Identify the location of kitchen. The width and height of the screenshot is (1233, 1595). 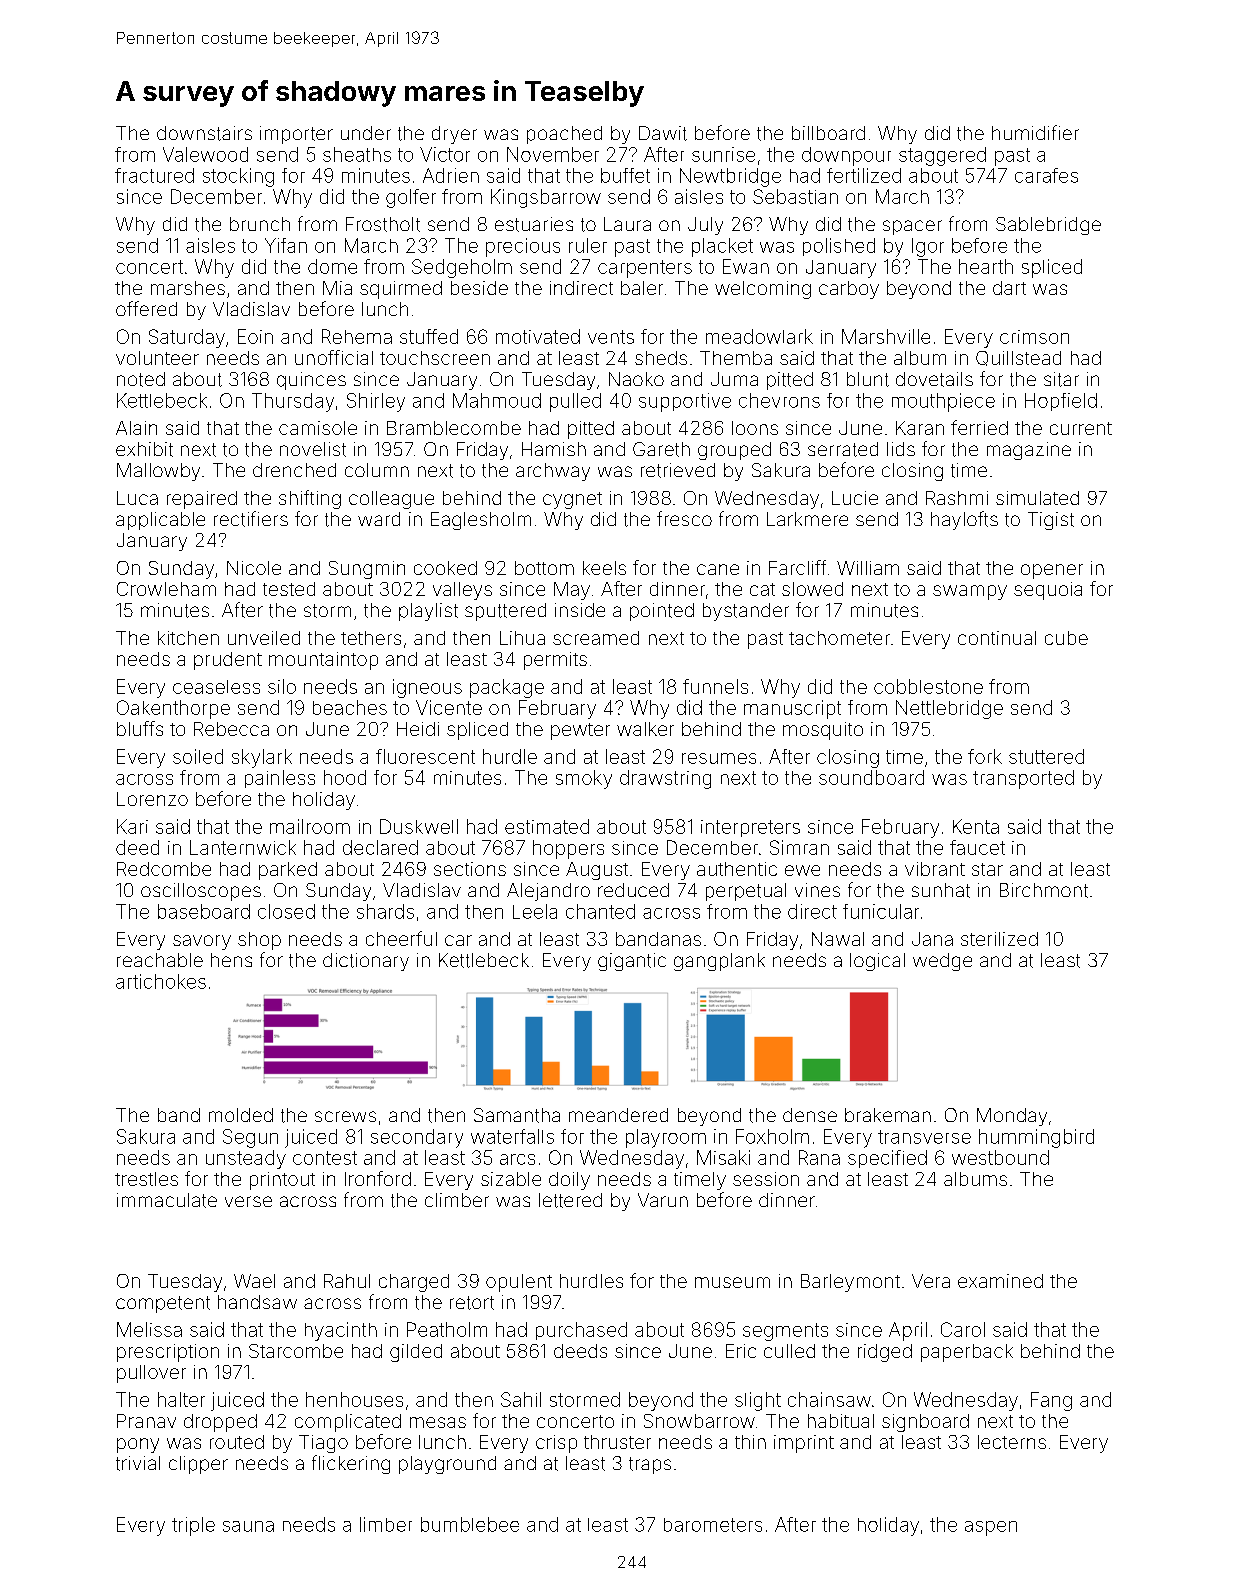
(188, 638).
